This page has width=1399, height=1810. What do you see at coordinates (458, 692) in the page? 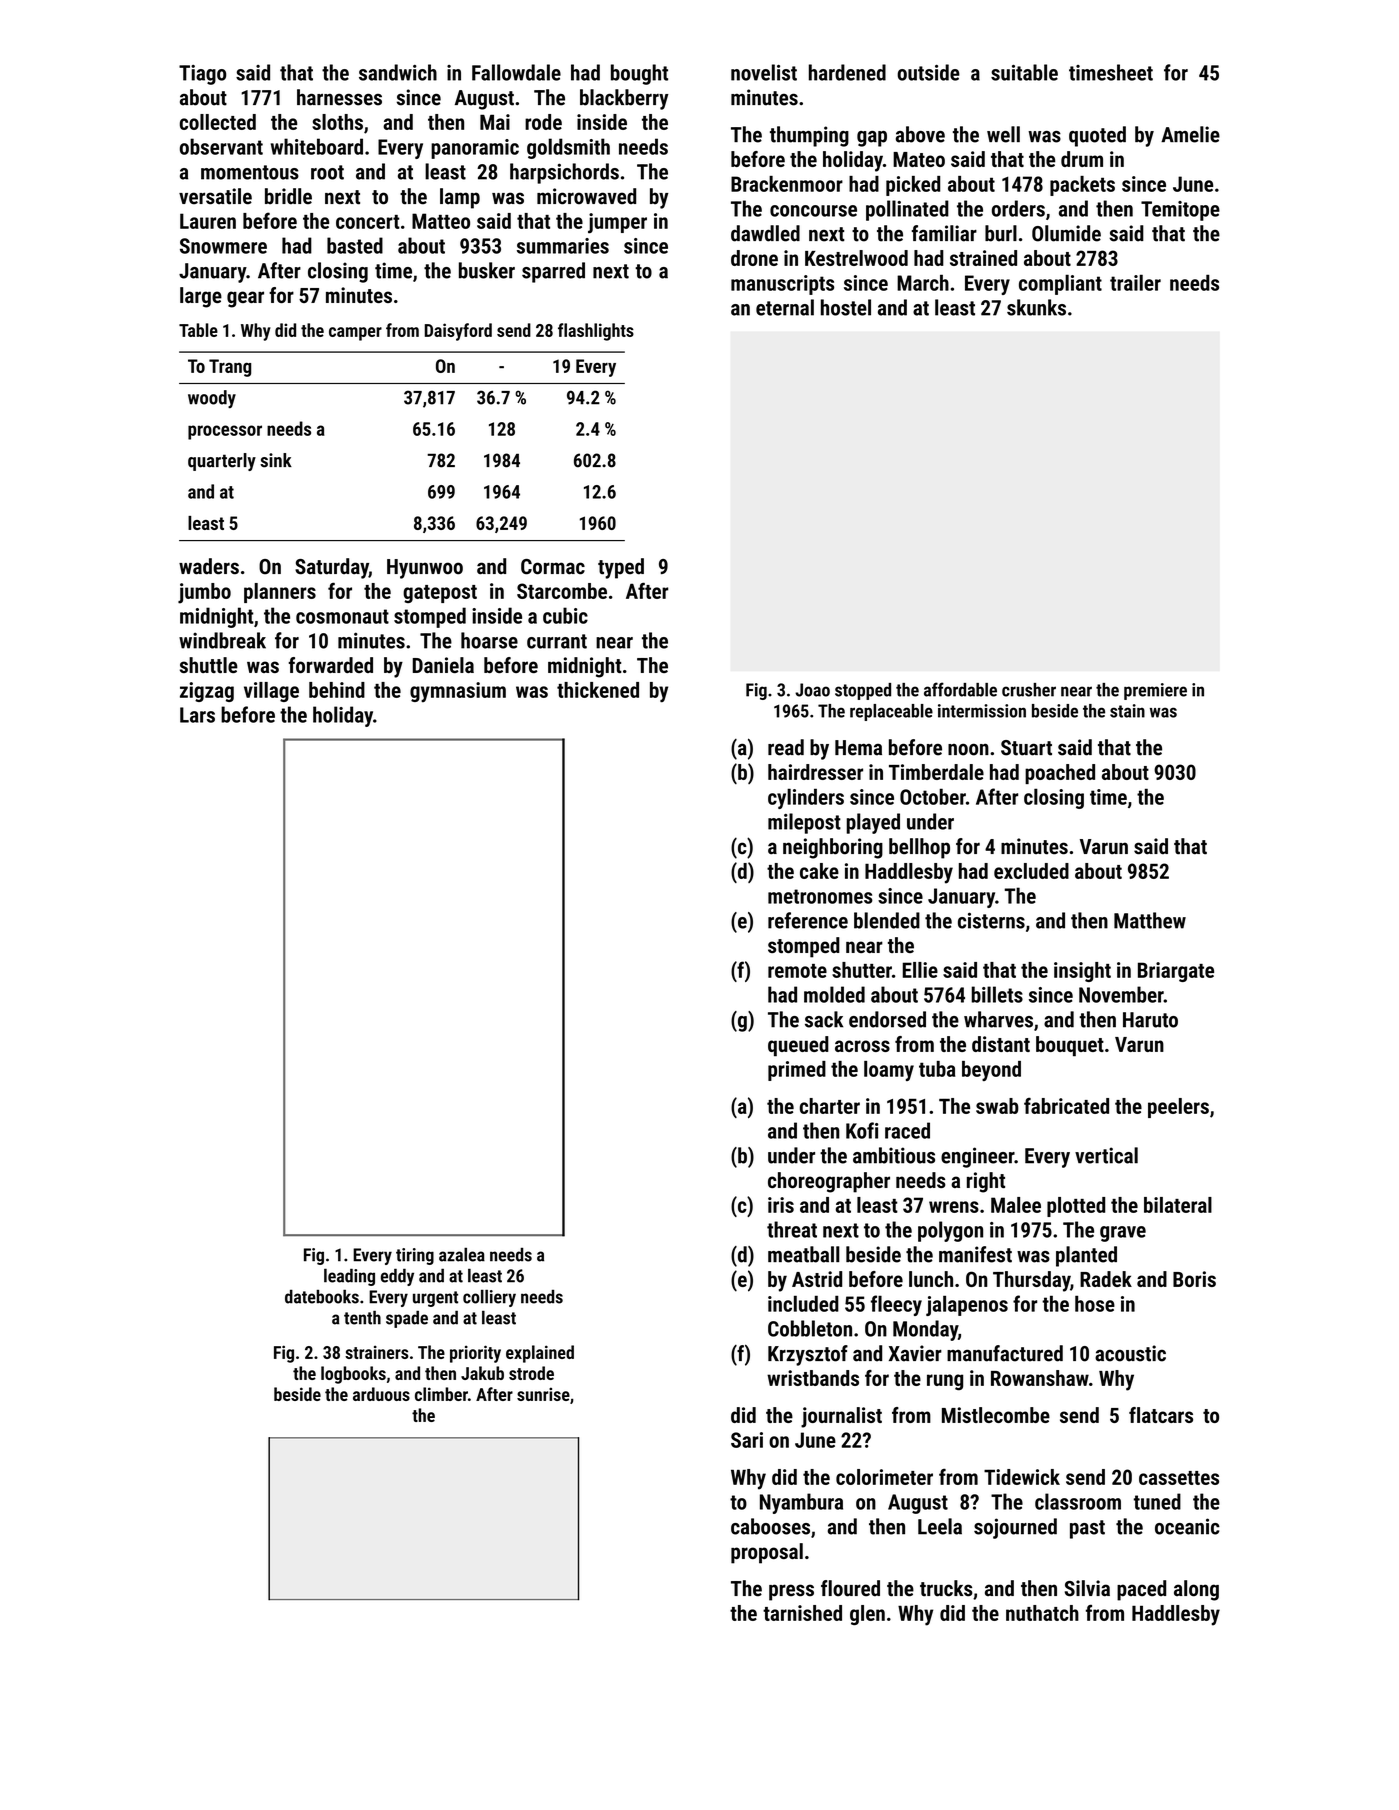
I see `gymnasium` at bounding box center [458, 692].
